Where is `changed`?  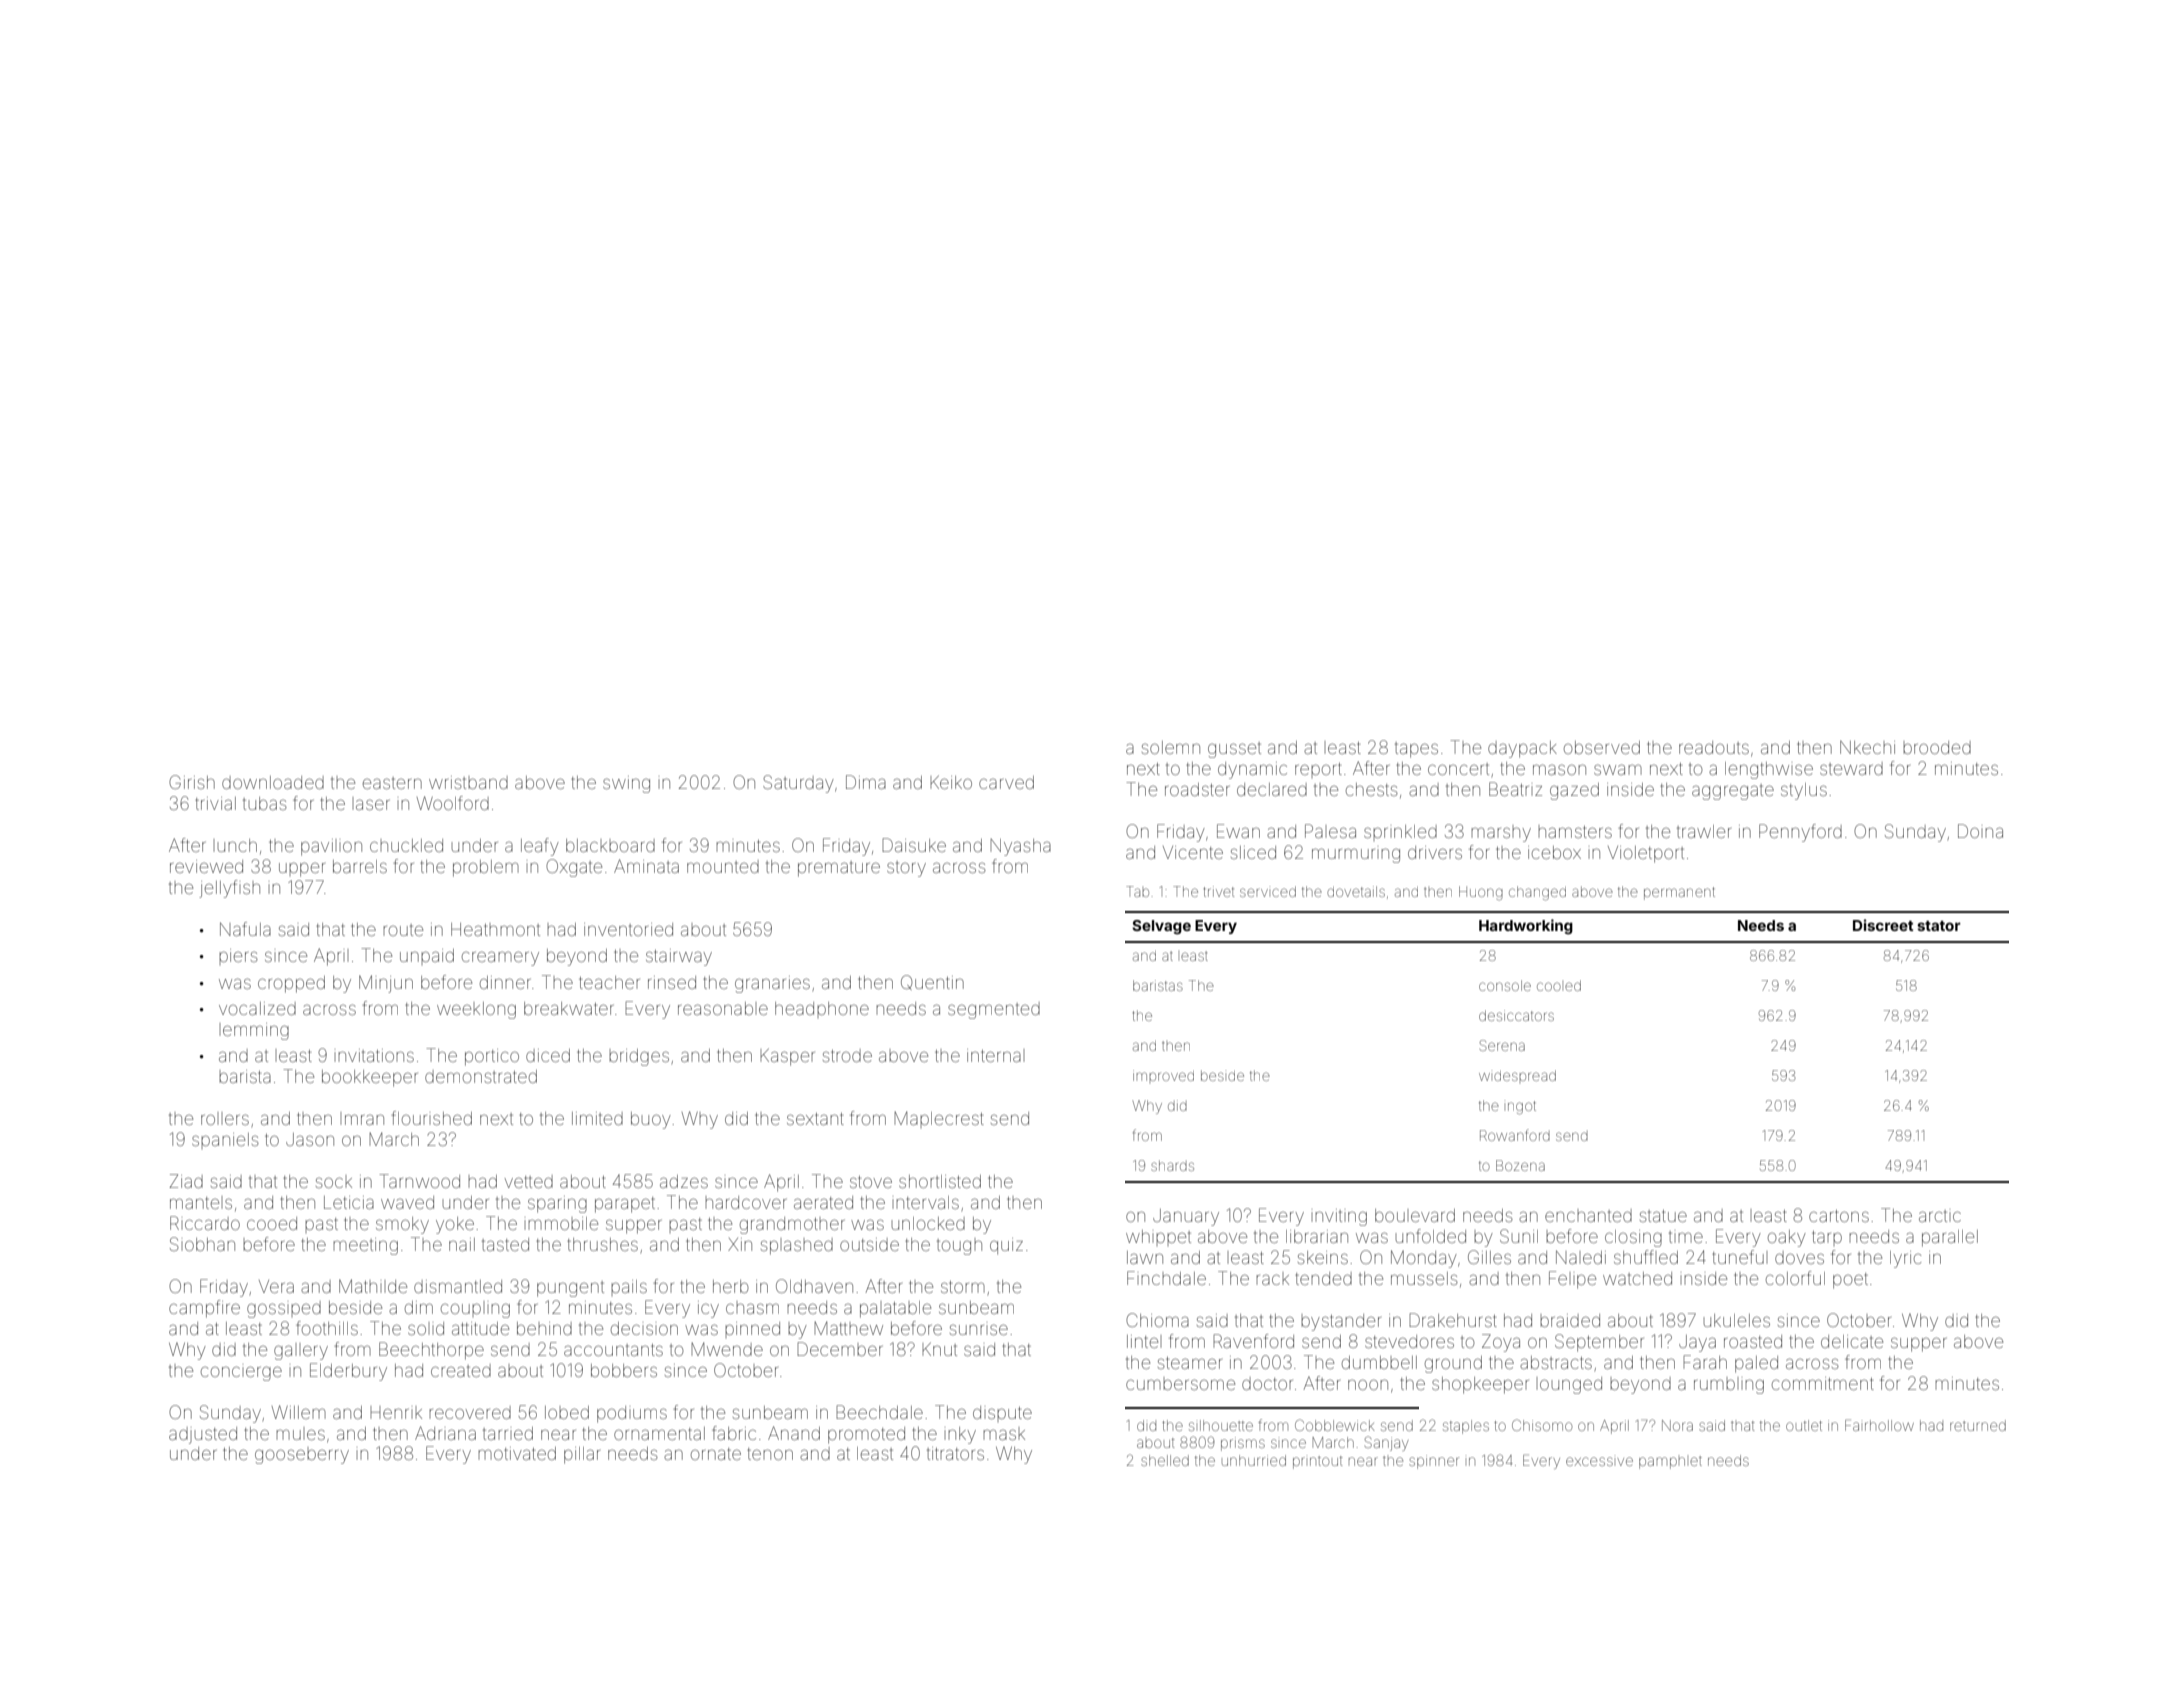 changed is located at coordinates (1537, 893).
